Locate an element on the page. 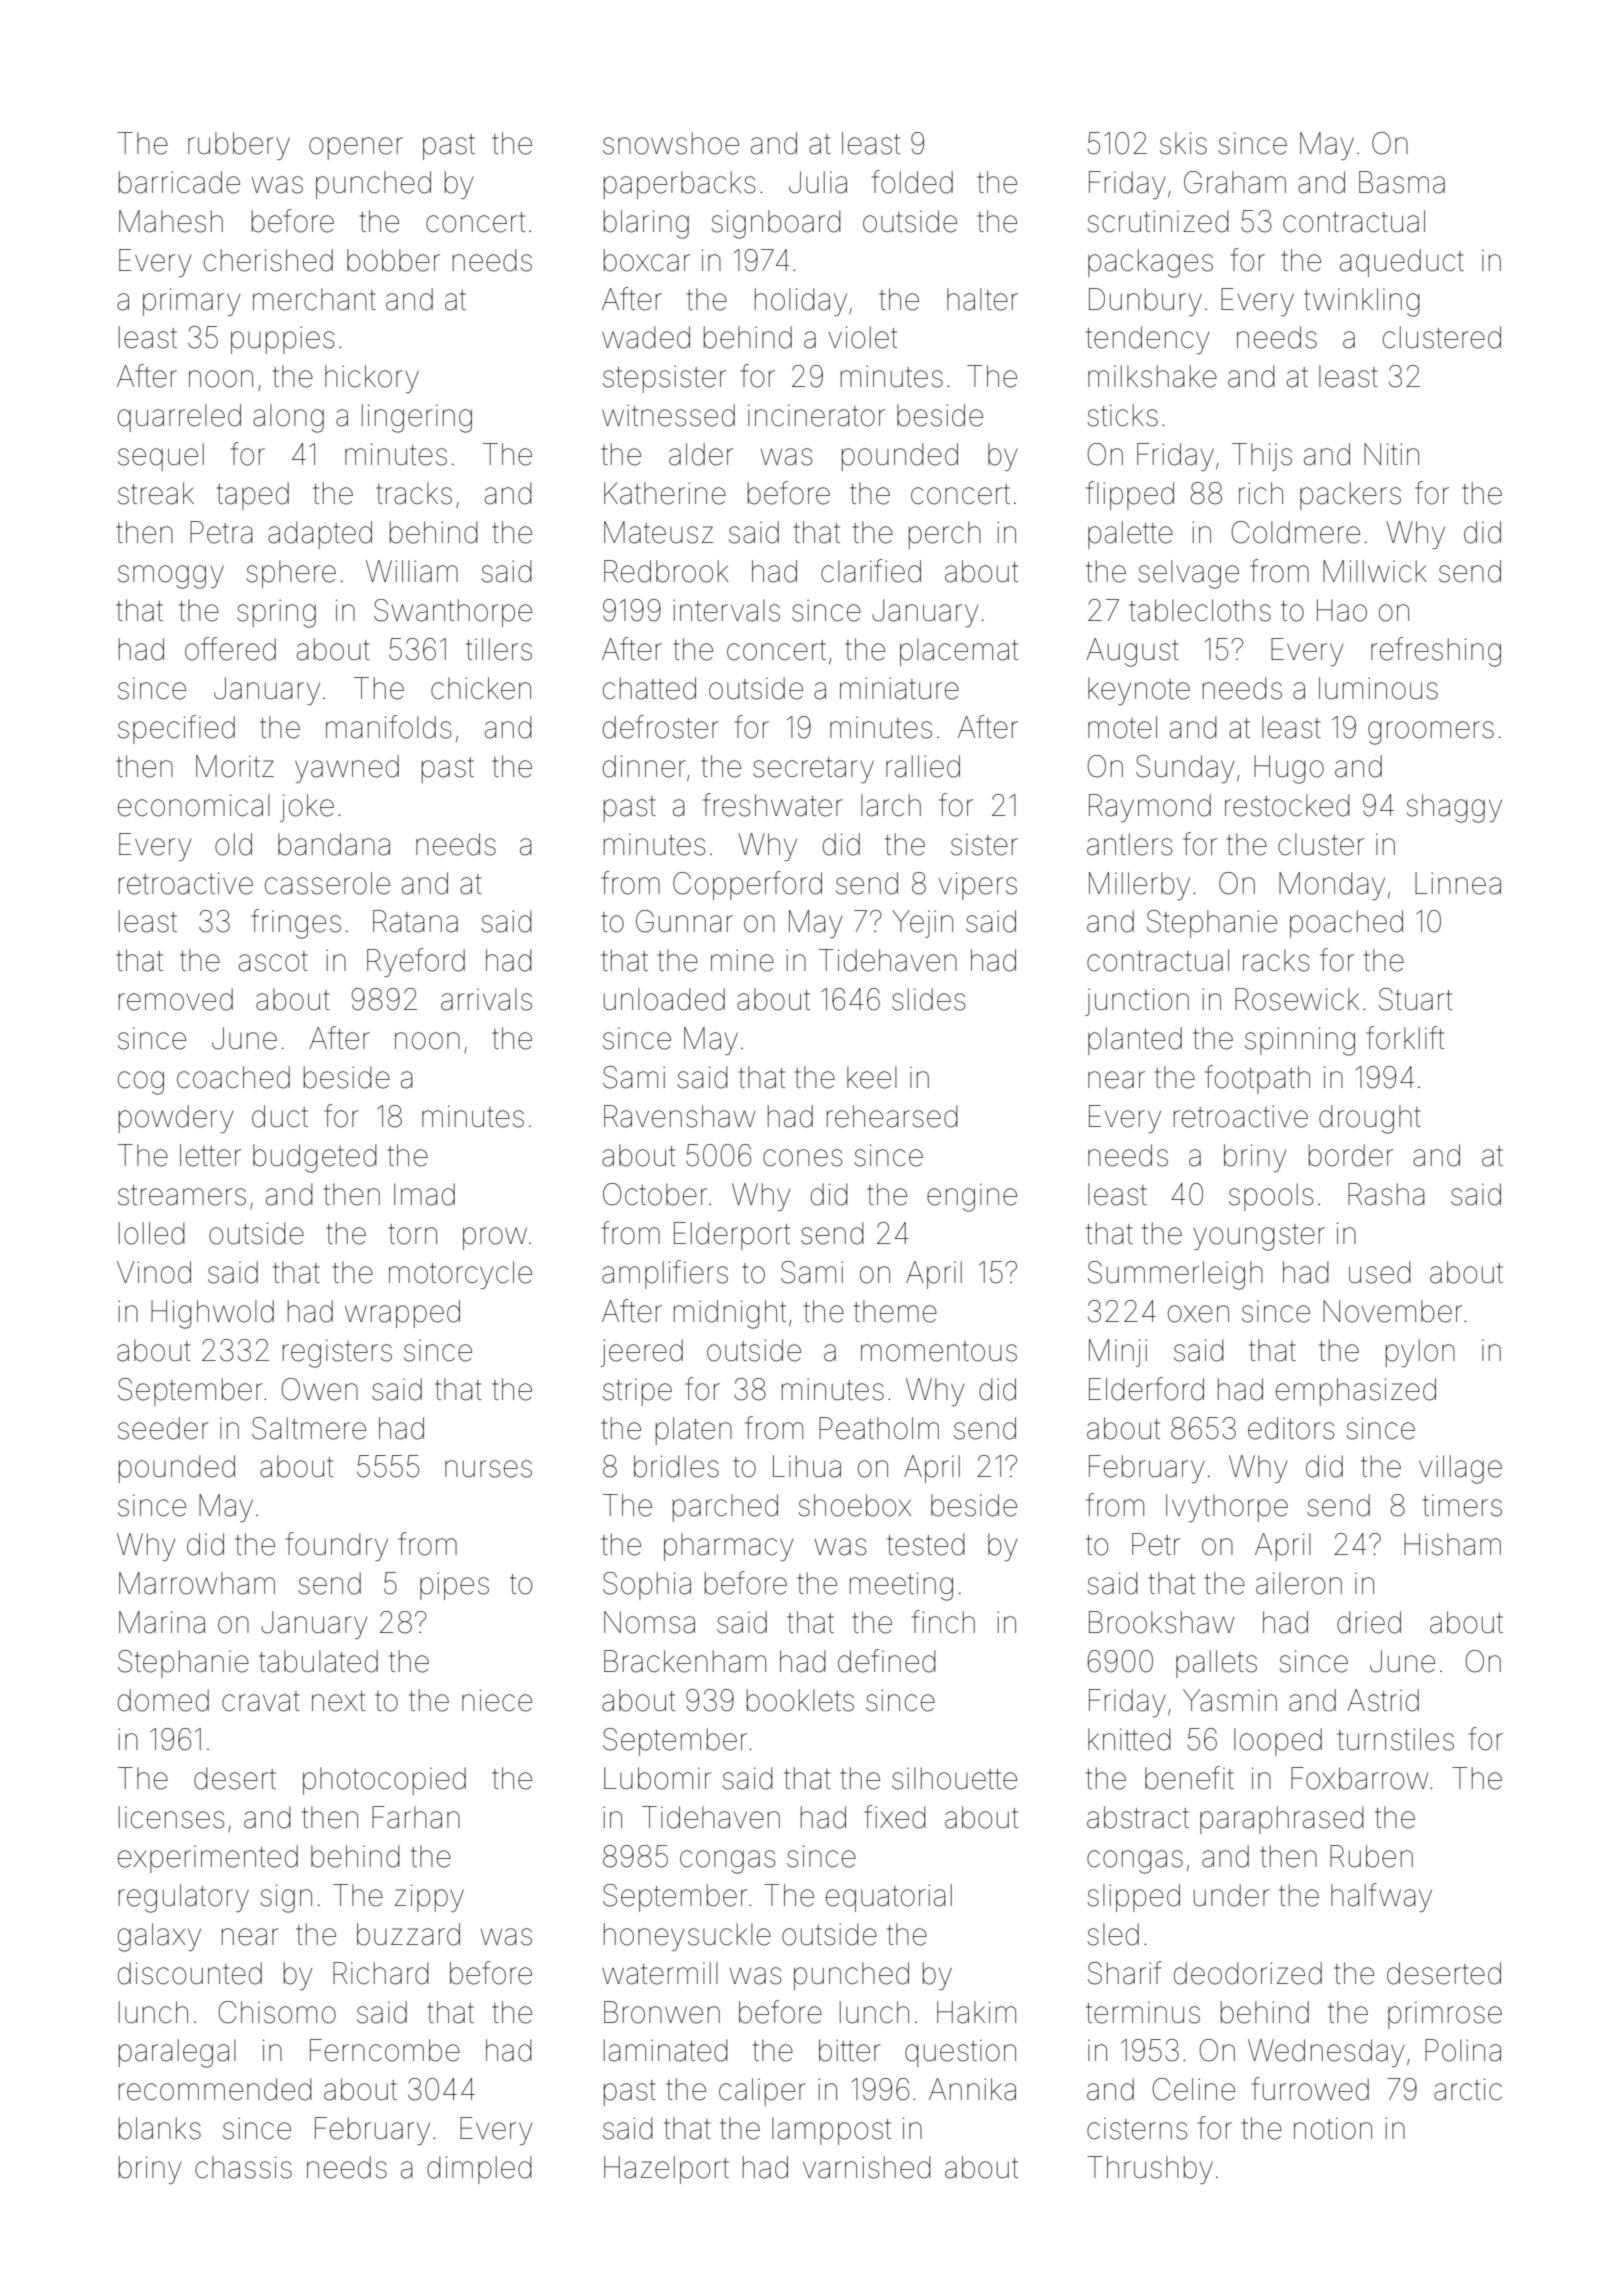 The width and height of the page is (1620, 2292). Basma is located at coordinates (1402, 182).
